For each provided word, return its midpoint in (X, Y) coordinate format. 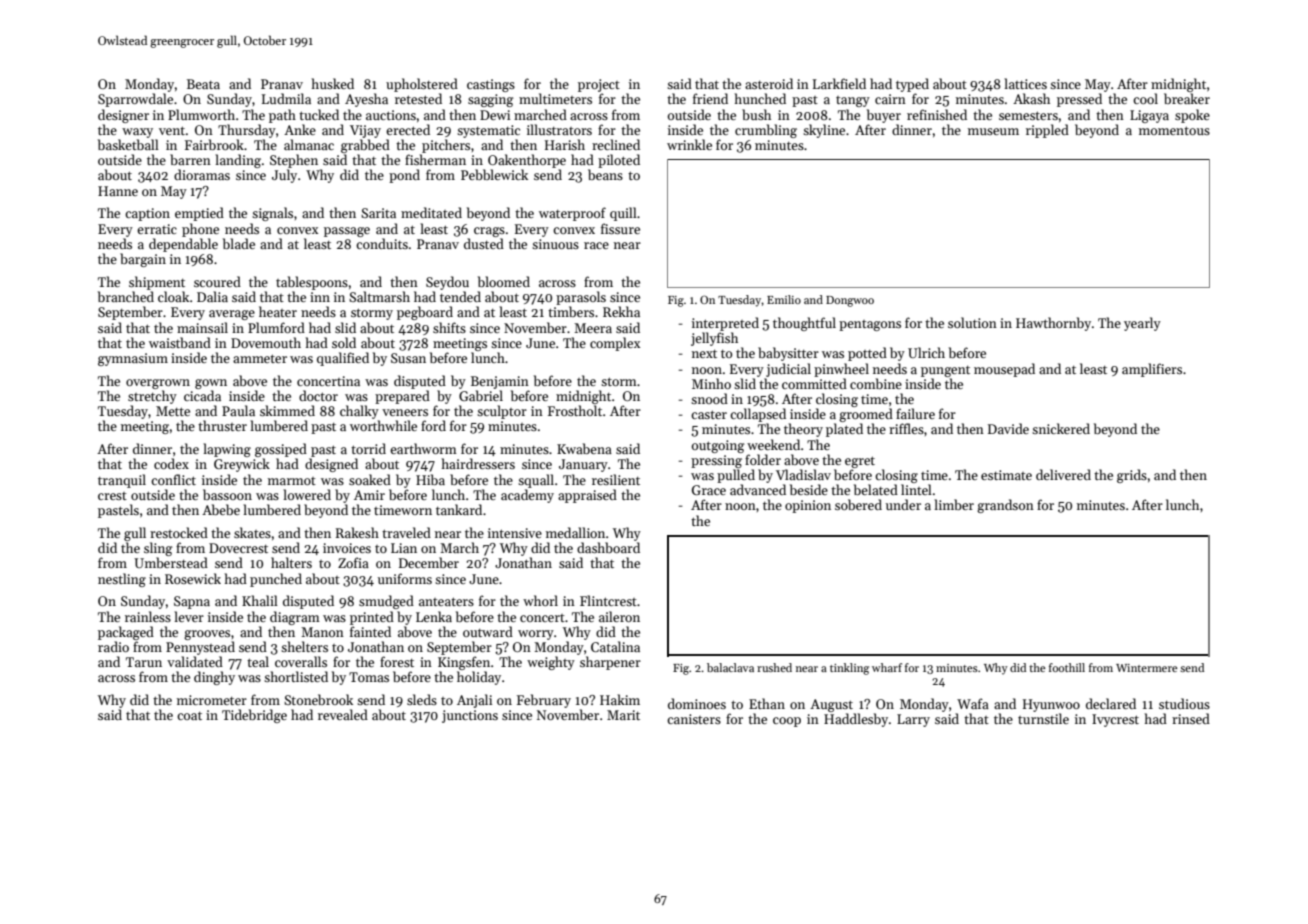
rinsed (1191, 718)
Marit (623, 715)
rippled (1047, 131)
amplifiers (1152, 370)
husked (333, 83)
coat (189, 716)
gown (211, 384)
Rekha (621, 311)
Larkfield (839, 83)
